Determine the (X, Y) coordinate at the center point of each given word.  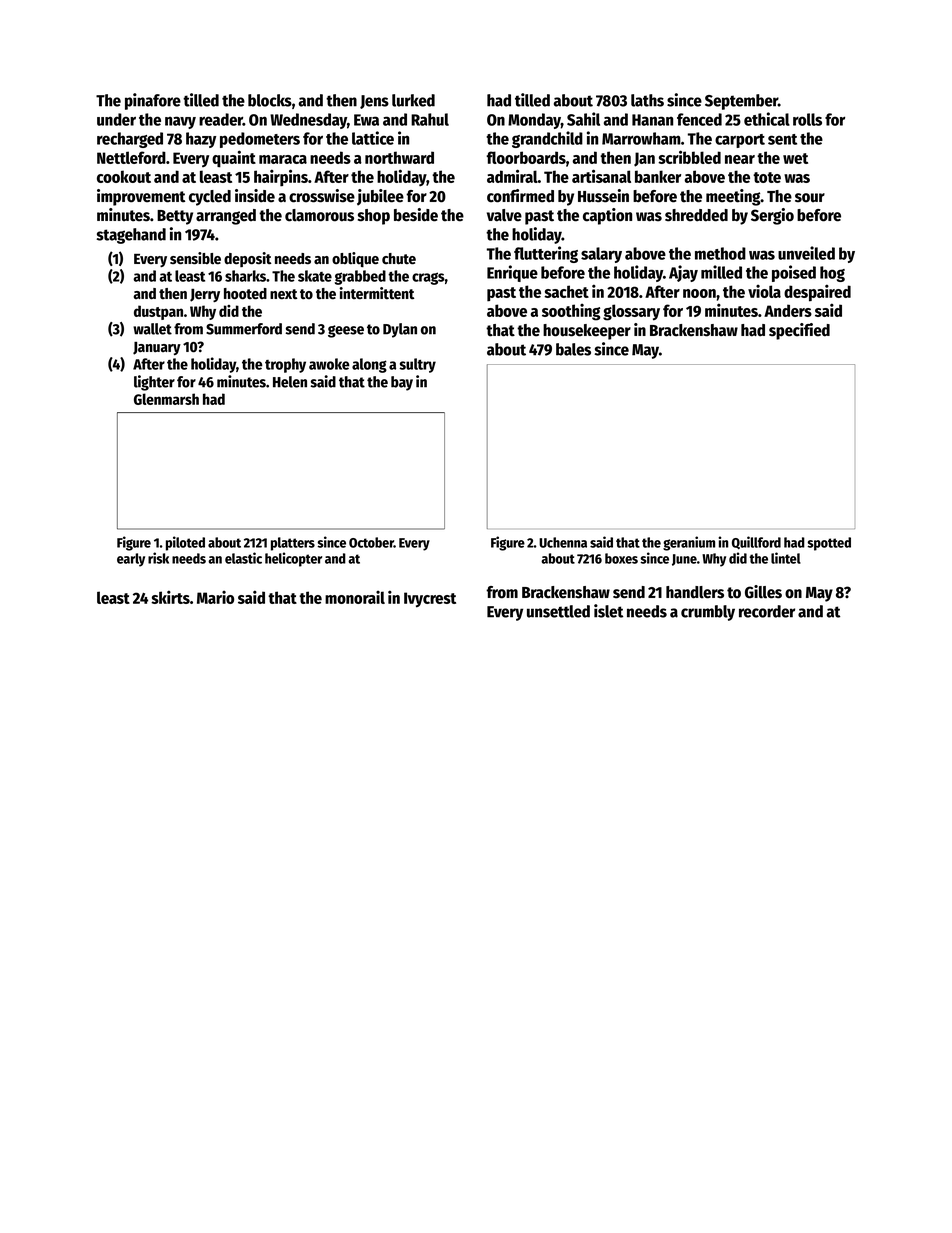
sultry (417, 365)
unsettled (558, 611)
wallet (152, 329)
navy (180, 122)
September (741, 102)
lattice (373, 138)
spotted (829, 544)
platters (293, 544)
